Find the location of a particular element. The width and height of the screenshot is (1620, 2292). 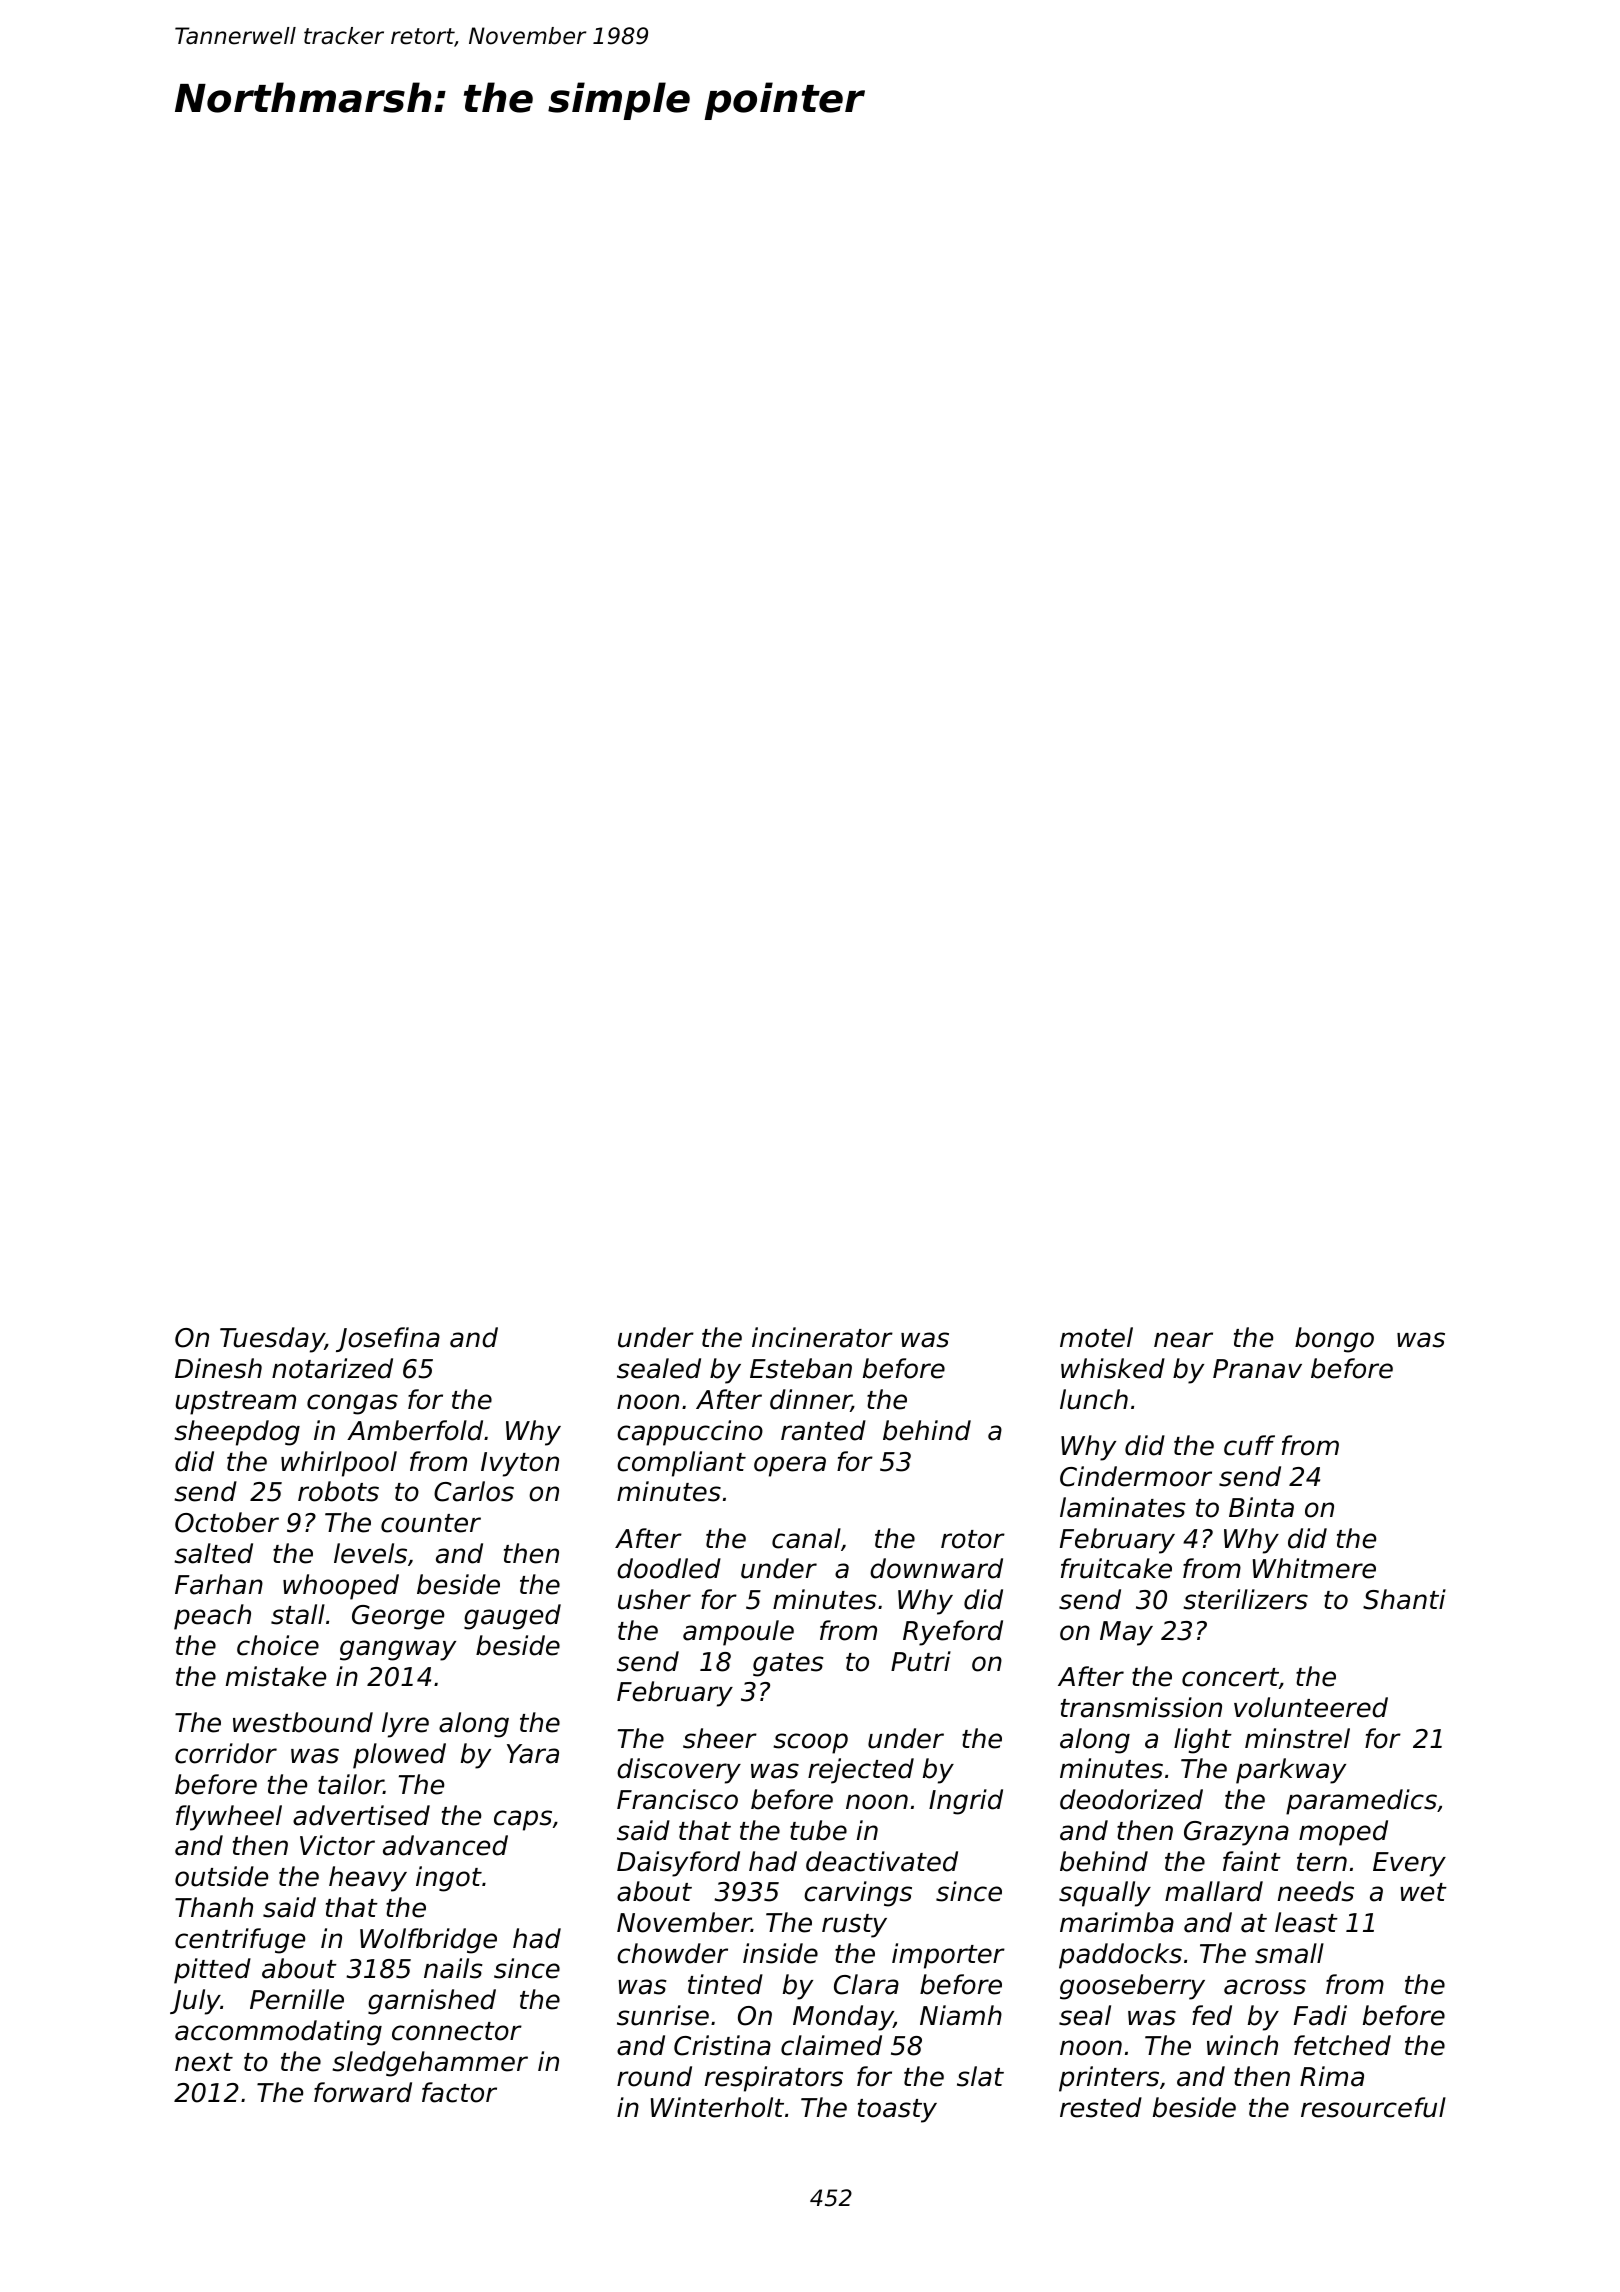

bongo is located at coordinates (1334, 1340).
